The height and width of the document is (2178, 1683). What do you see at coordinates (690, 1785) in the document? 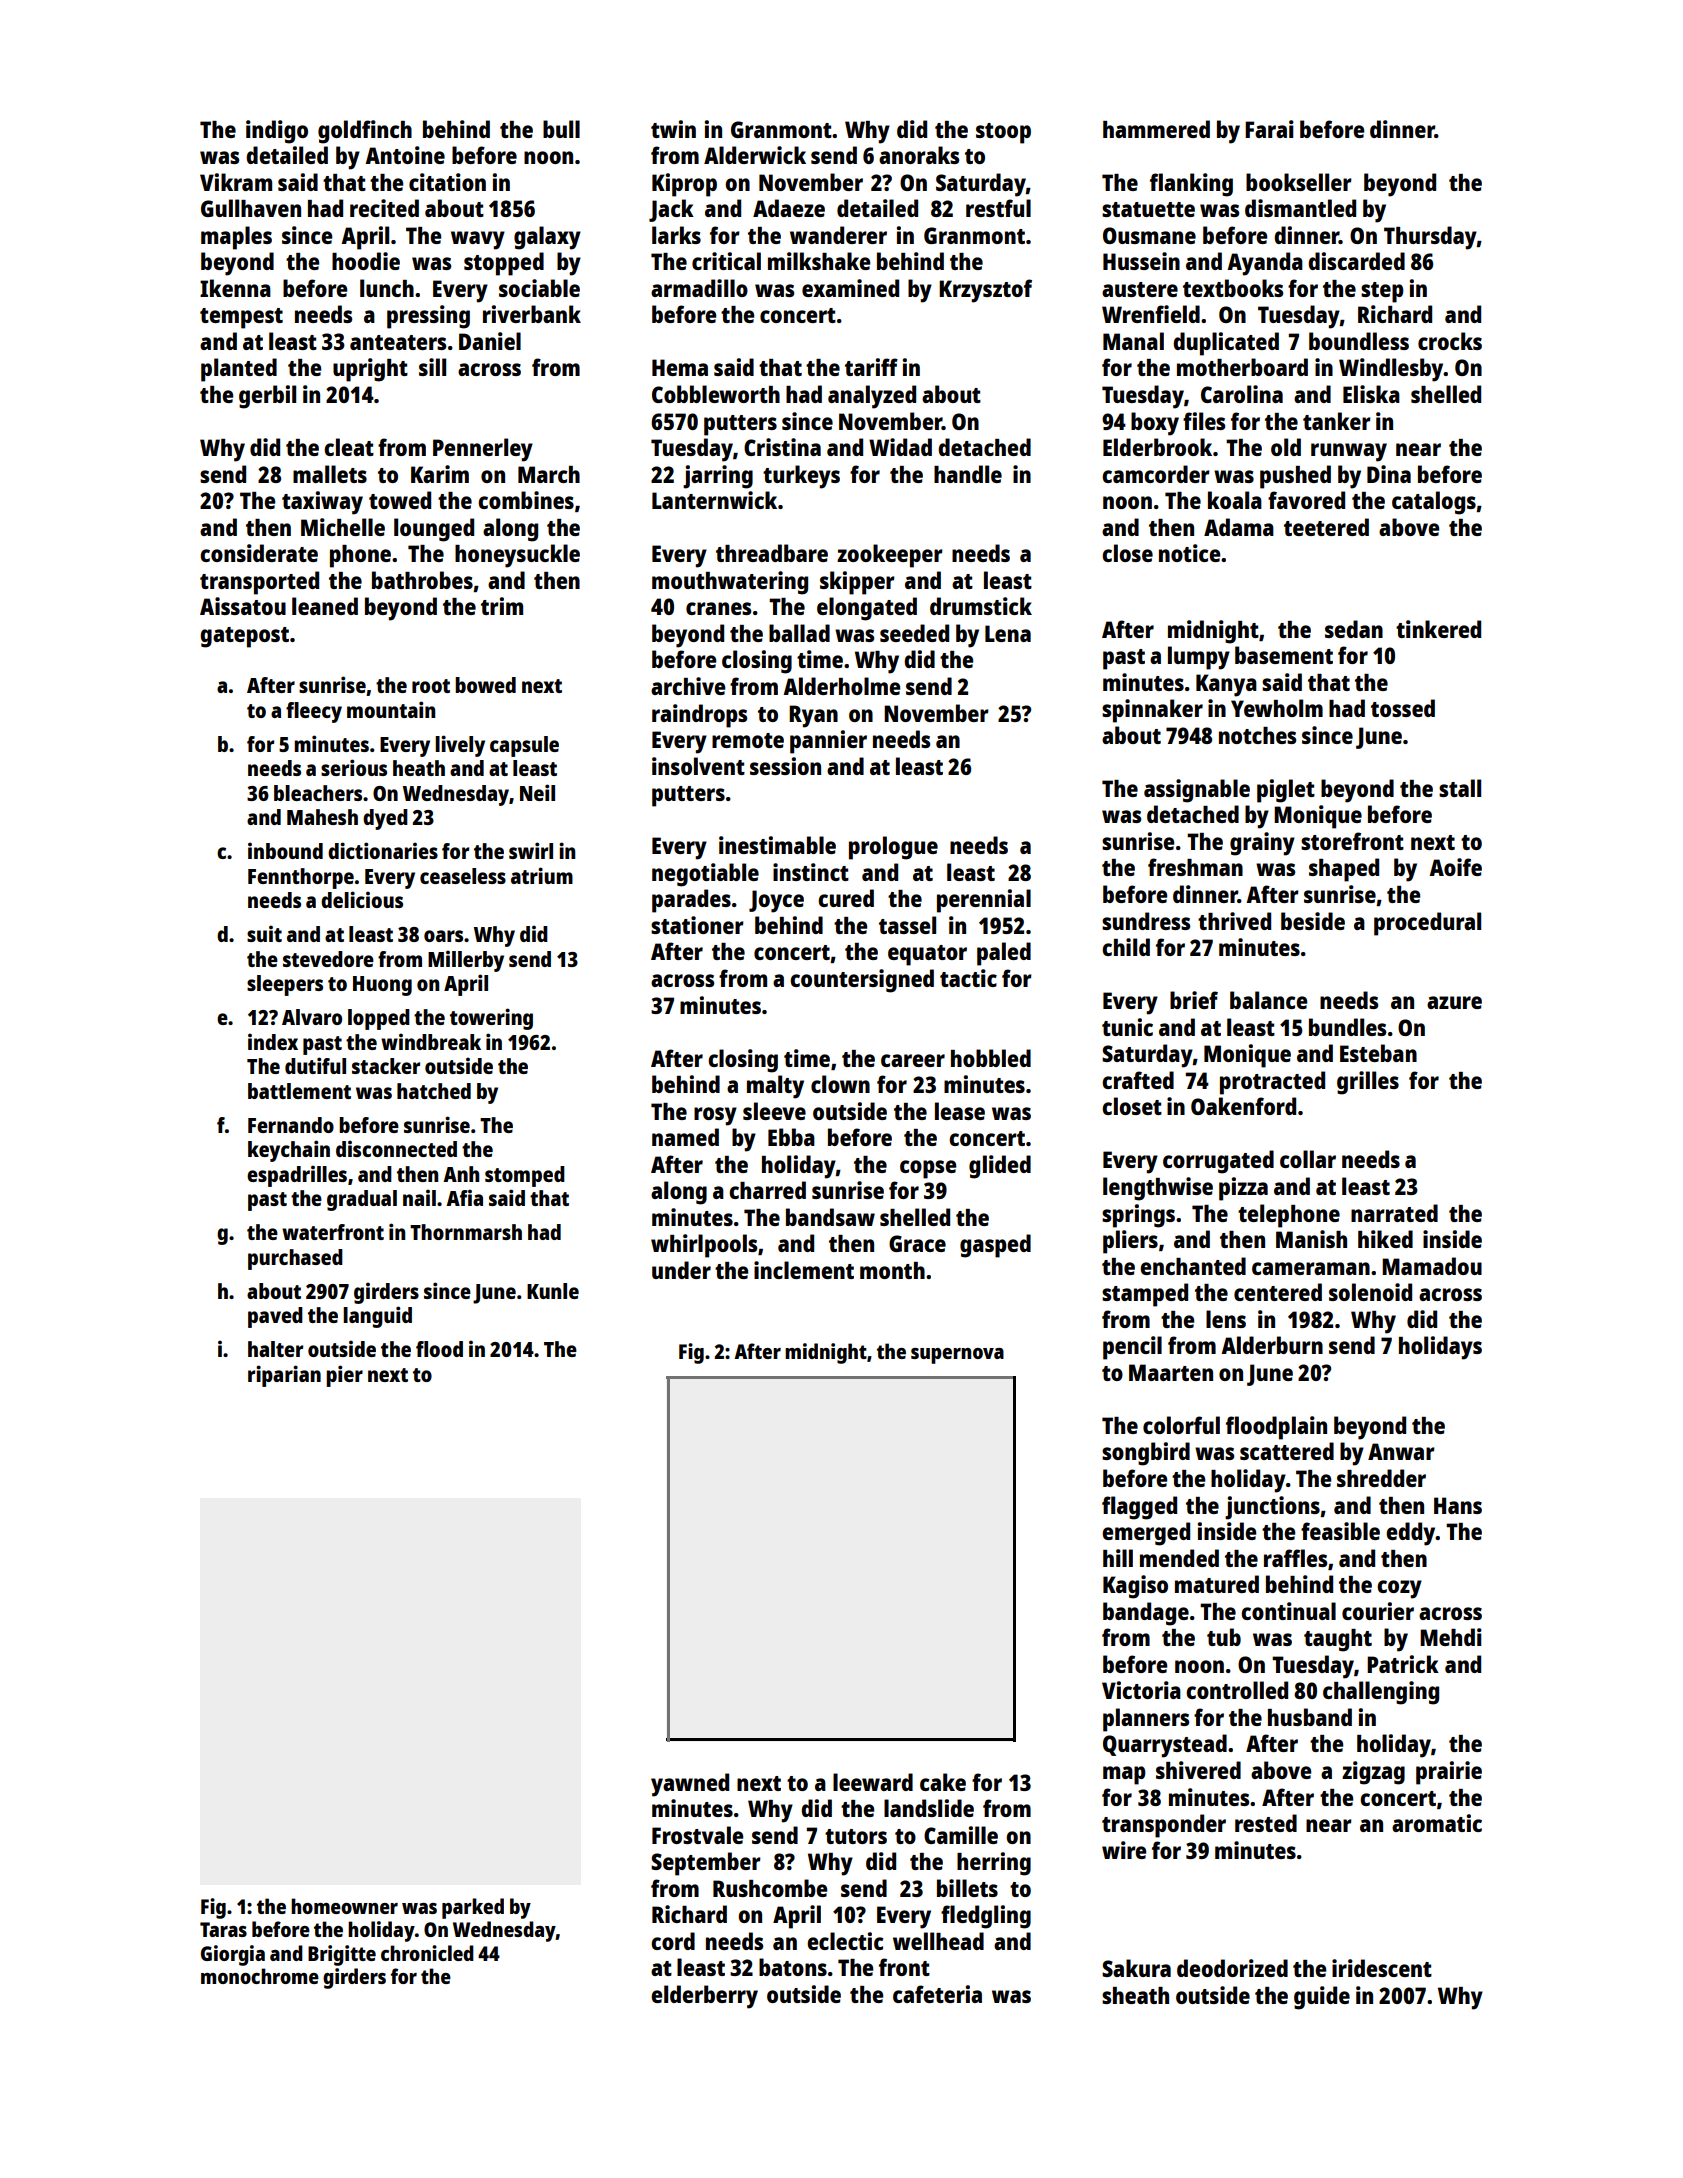
I see `yawned` at bounding box center [690, 1785].
